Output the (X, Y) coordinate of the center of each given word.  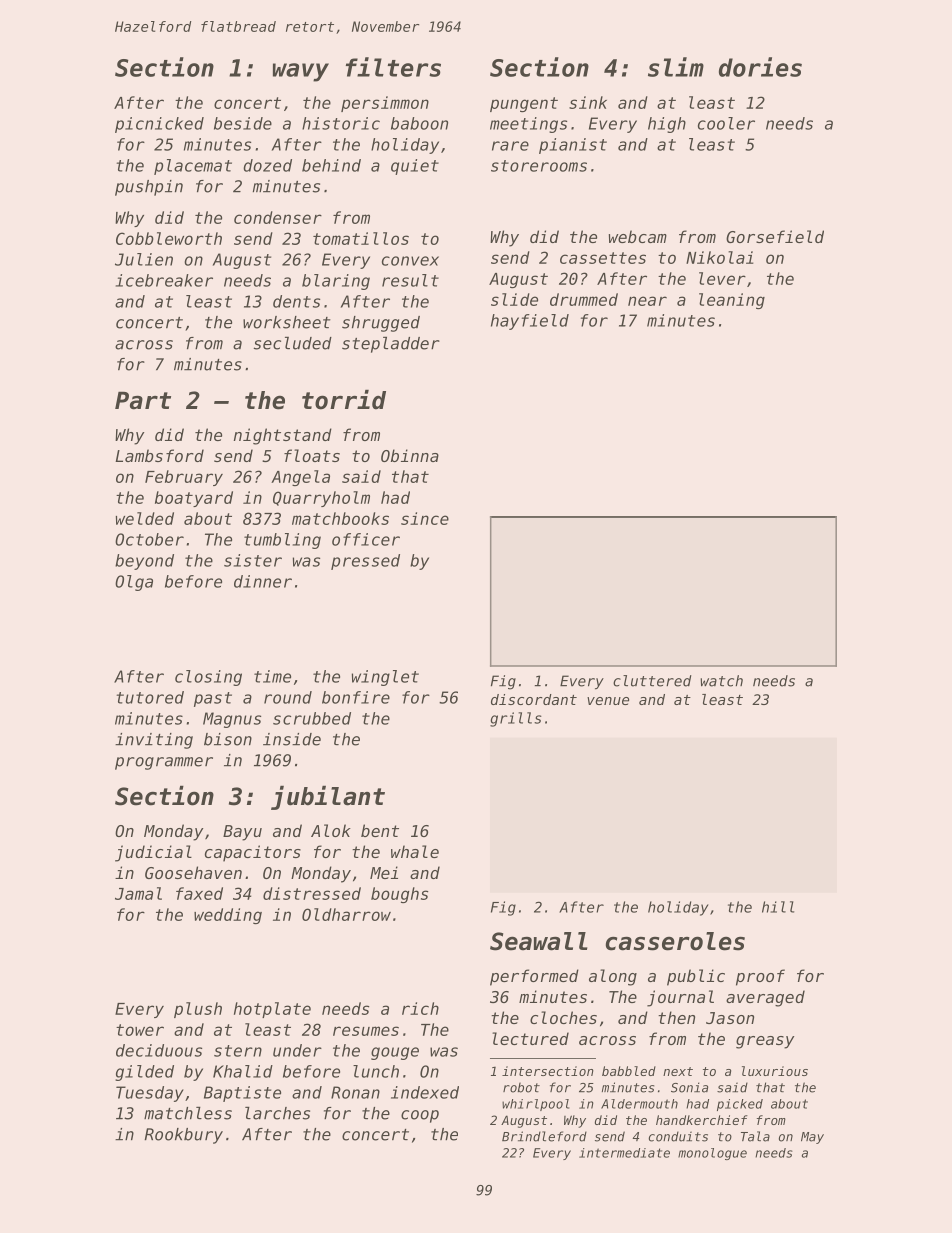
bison (228, 739)
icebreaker (164, 280)
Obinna (410, 455)
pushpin (149, 188)
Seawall (538, 941)
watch (721, 681)
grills (516, 719)
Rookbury (183, 1136)
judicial (153, 853)
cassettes (603, 258)
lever (722, 278)
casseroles (675, 941)
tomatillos (361, 238)
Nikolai (720, 257)
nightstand (283, 436)
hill (778, 907)
